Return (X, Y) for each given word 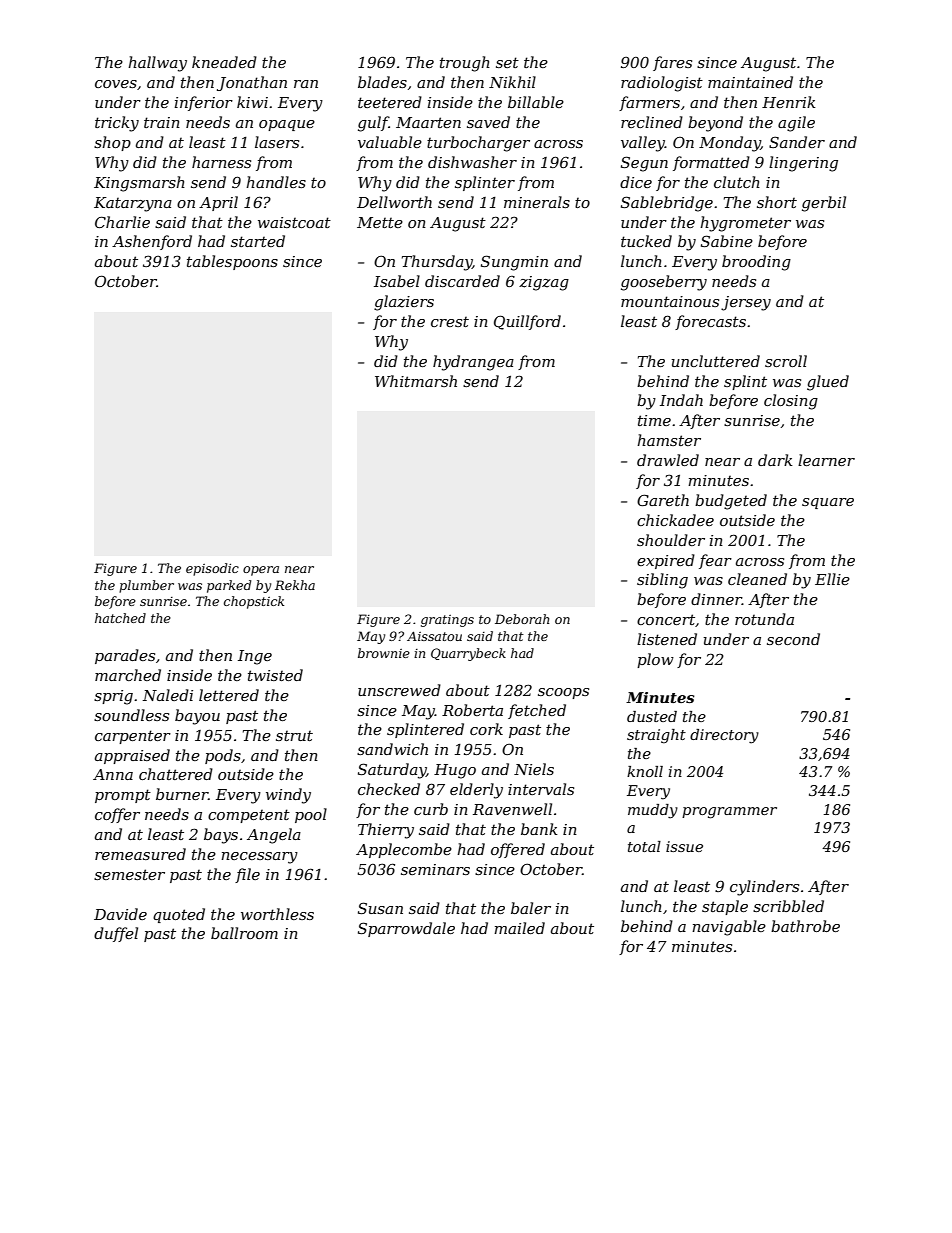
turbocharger (478, 144)
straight (656, 736)
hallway (157, 64)
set (507, 62)
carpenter (133, 737)
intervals (541, 789)
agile (796, 124)
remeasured (140, 854)
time (654, 420)
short (777, 202)
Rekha (295, 585)
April (218, 203)
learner (826, 460)
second (793, 639)
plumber (146, 586)
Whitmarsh (416, 381)
